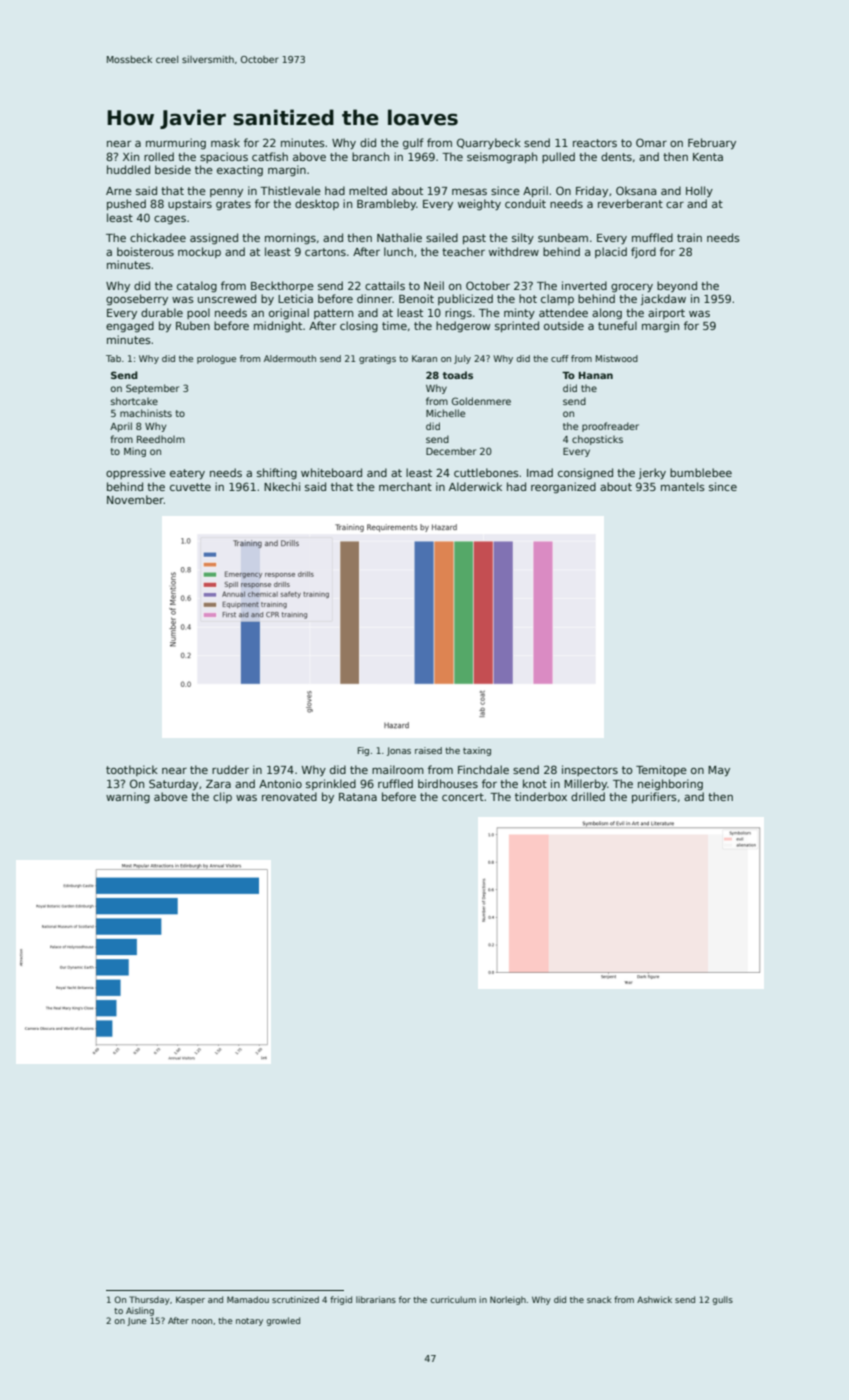 This document has width=849, height=1400. What do you see at coordinates (677, 286) in the document?
I see `beyond` at bounding box center [677, 286].
